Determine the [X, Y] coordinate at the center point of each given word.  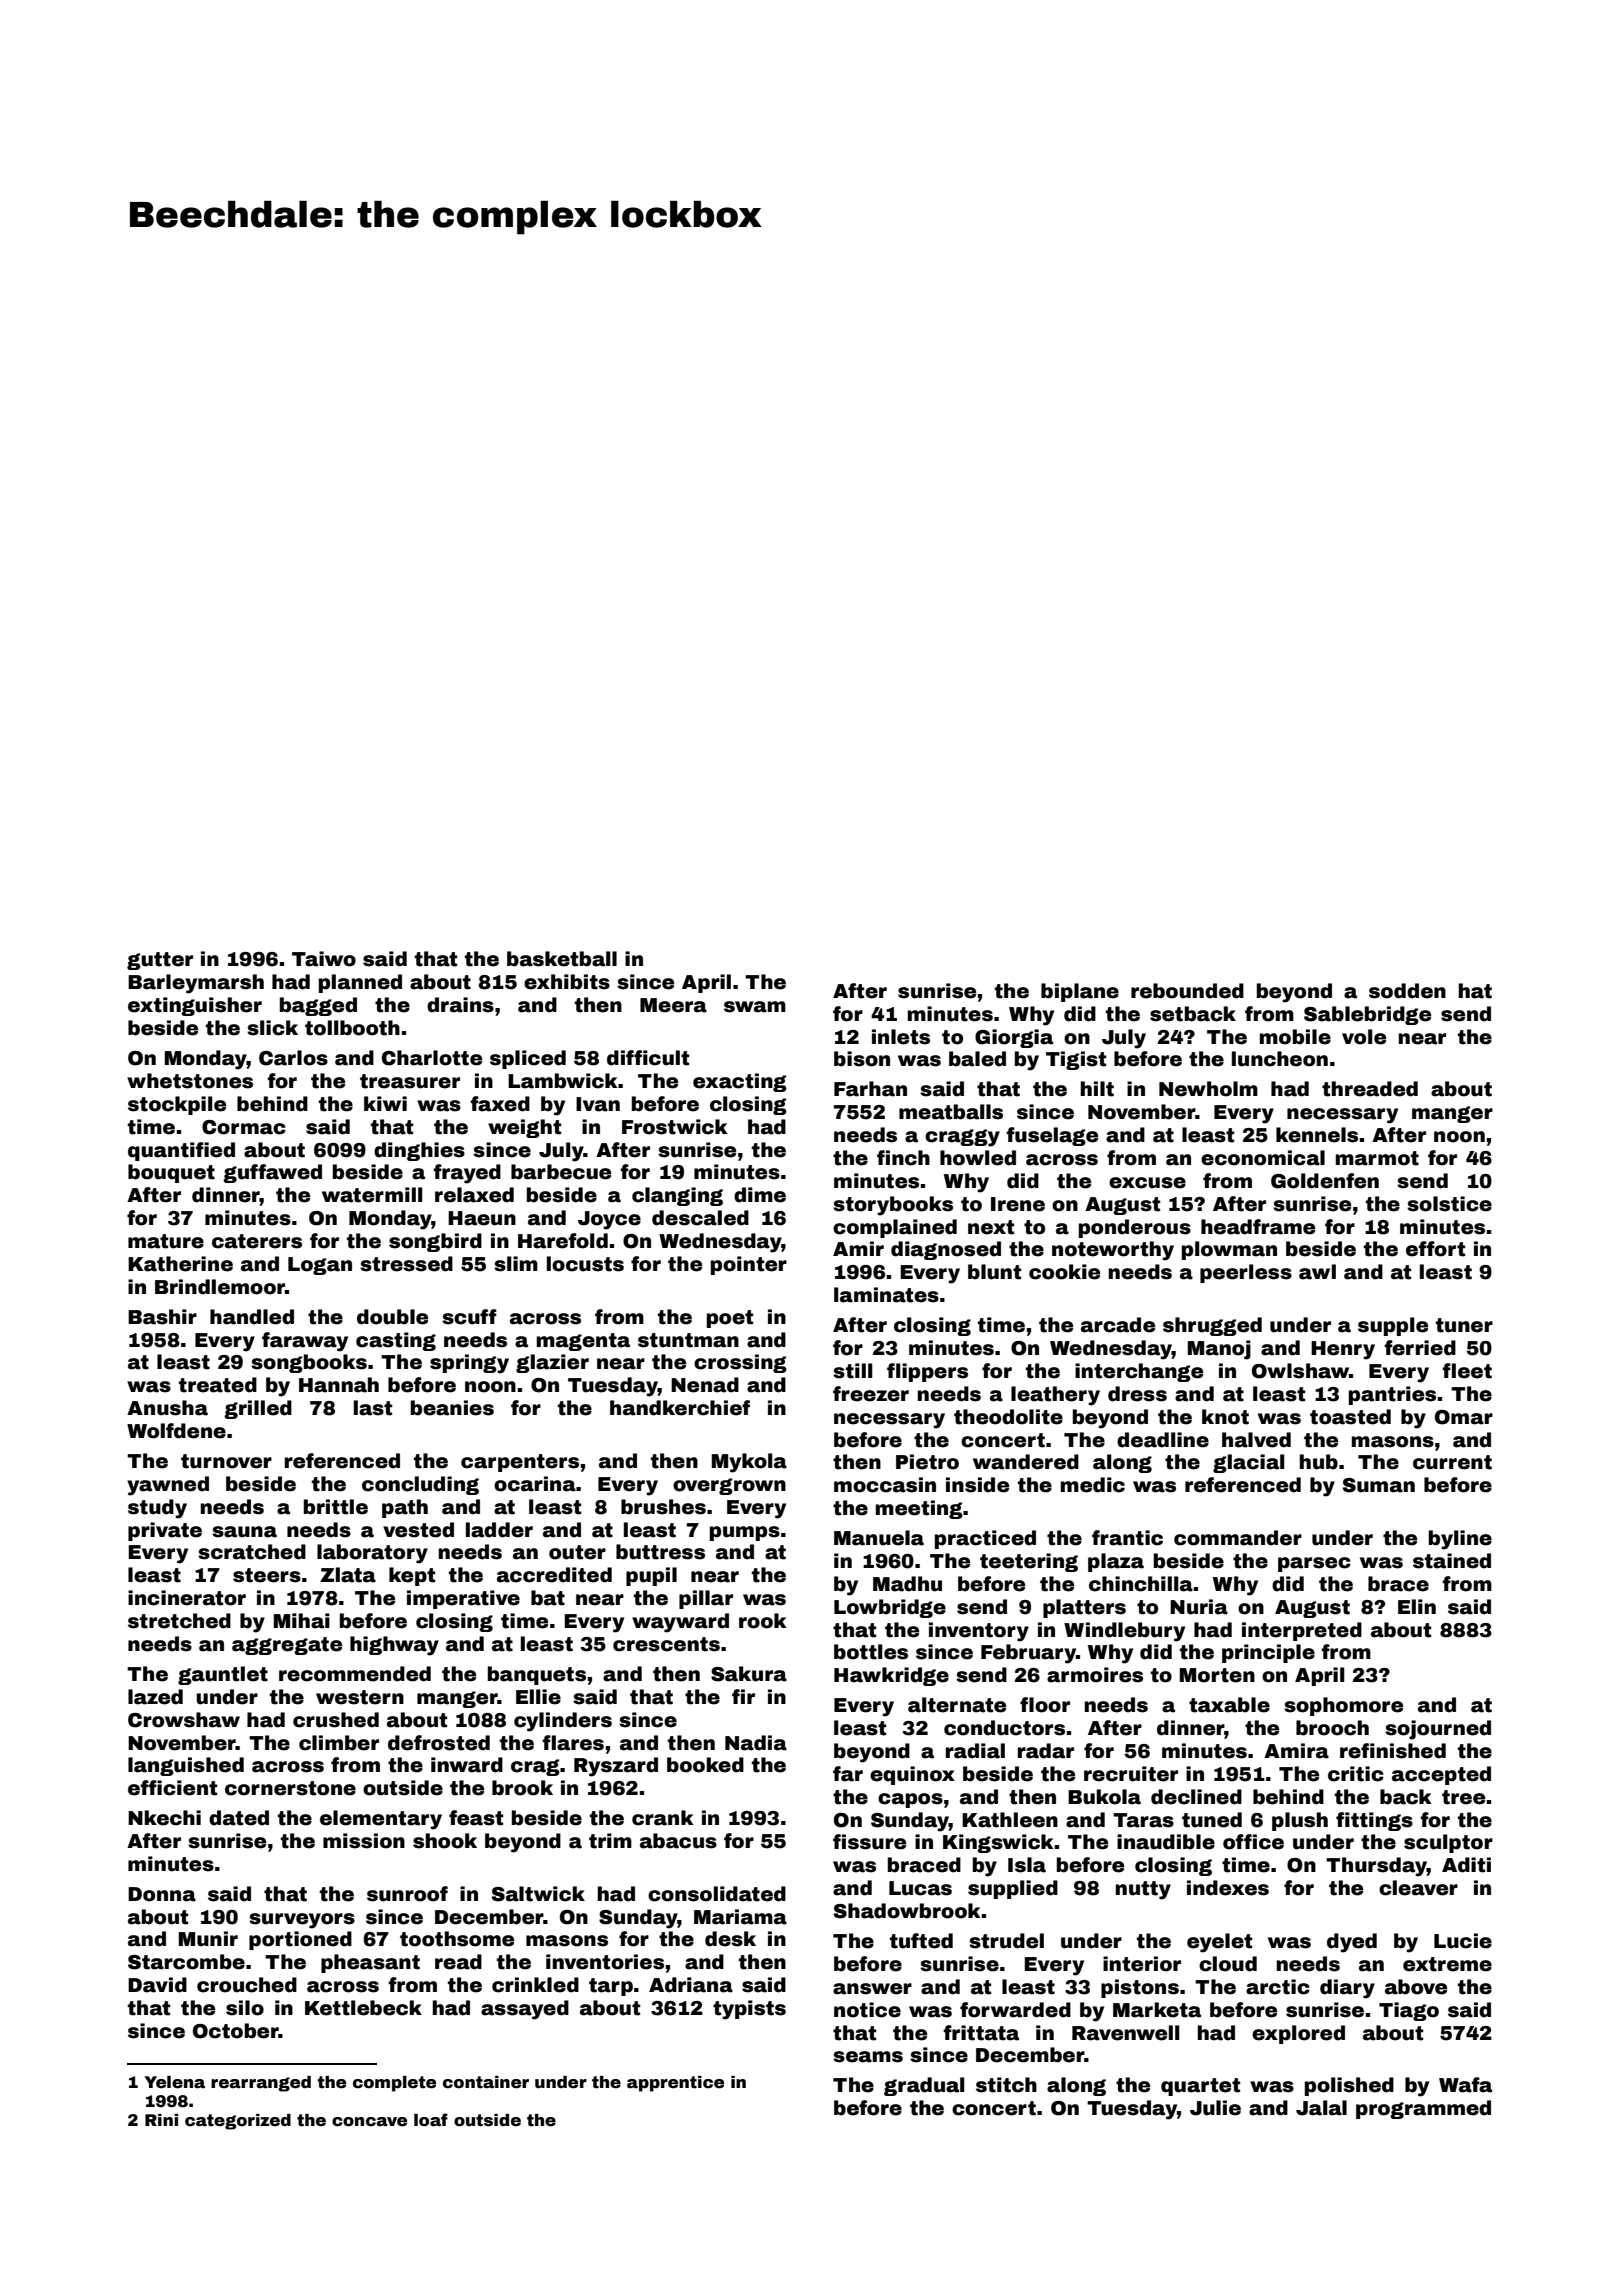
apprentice [675, 2084]
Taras [1143, 1820]
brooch [1332, 1728]
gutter [160, 961]
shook [445, 1841]
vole [1364, 1037]
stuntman [688, 1340]
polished [1349, 2086]
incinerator [187, 1598]
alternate [957, 1705]
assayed [525, 2010]
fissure [869, 1842]
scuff [469, 1317]
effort [1435, 1249]
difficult [648, 1058]
